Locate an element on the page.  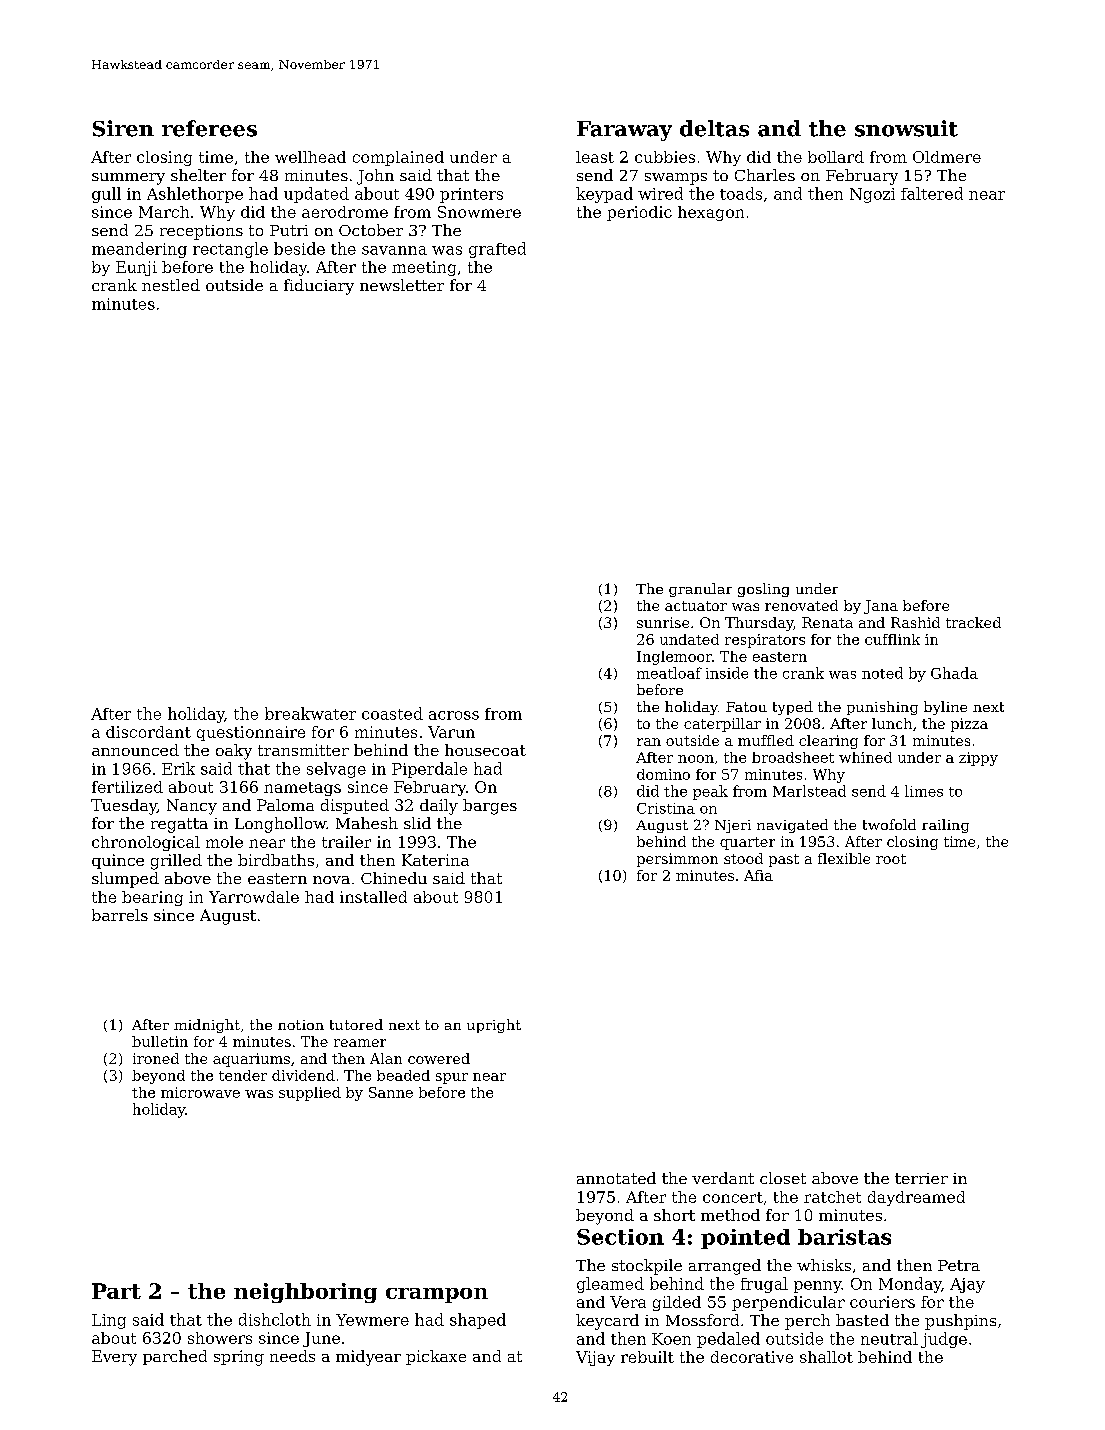
bulletin is located at coordinates (160, 1041).
